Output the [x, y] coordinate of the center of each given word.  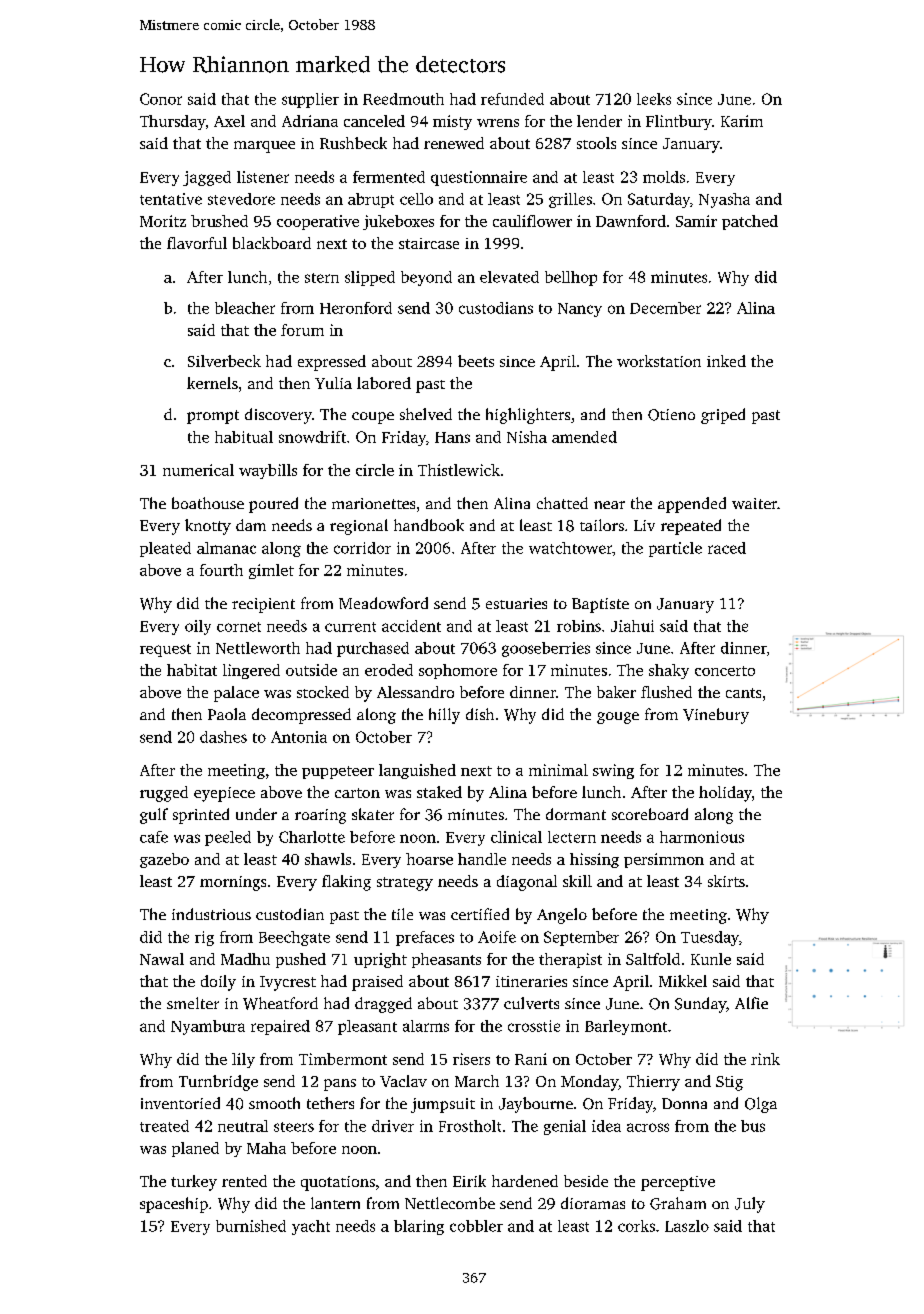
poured [273, 505]
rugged [164, 794]
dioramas [593, 1203]
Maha [266, 1148]
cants [743, 693]
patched [750, 222]
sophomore [458, 671]
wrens [498, 123]
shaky [669, 671]
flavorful [197, 243]
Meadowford [383, 603]
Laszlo [687, 1226]
